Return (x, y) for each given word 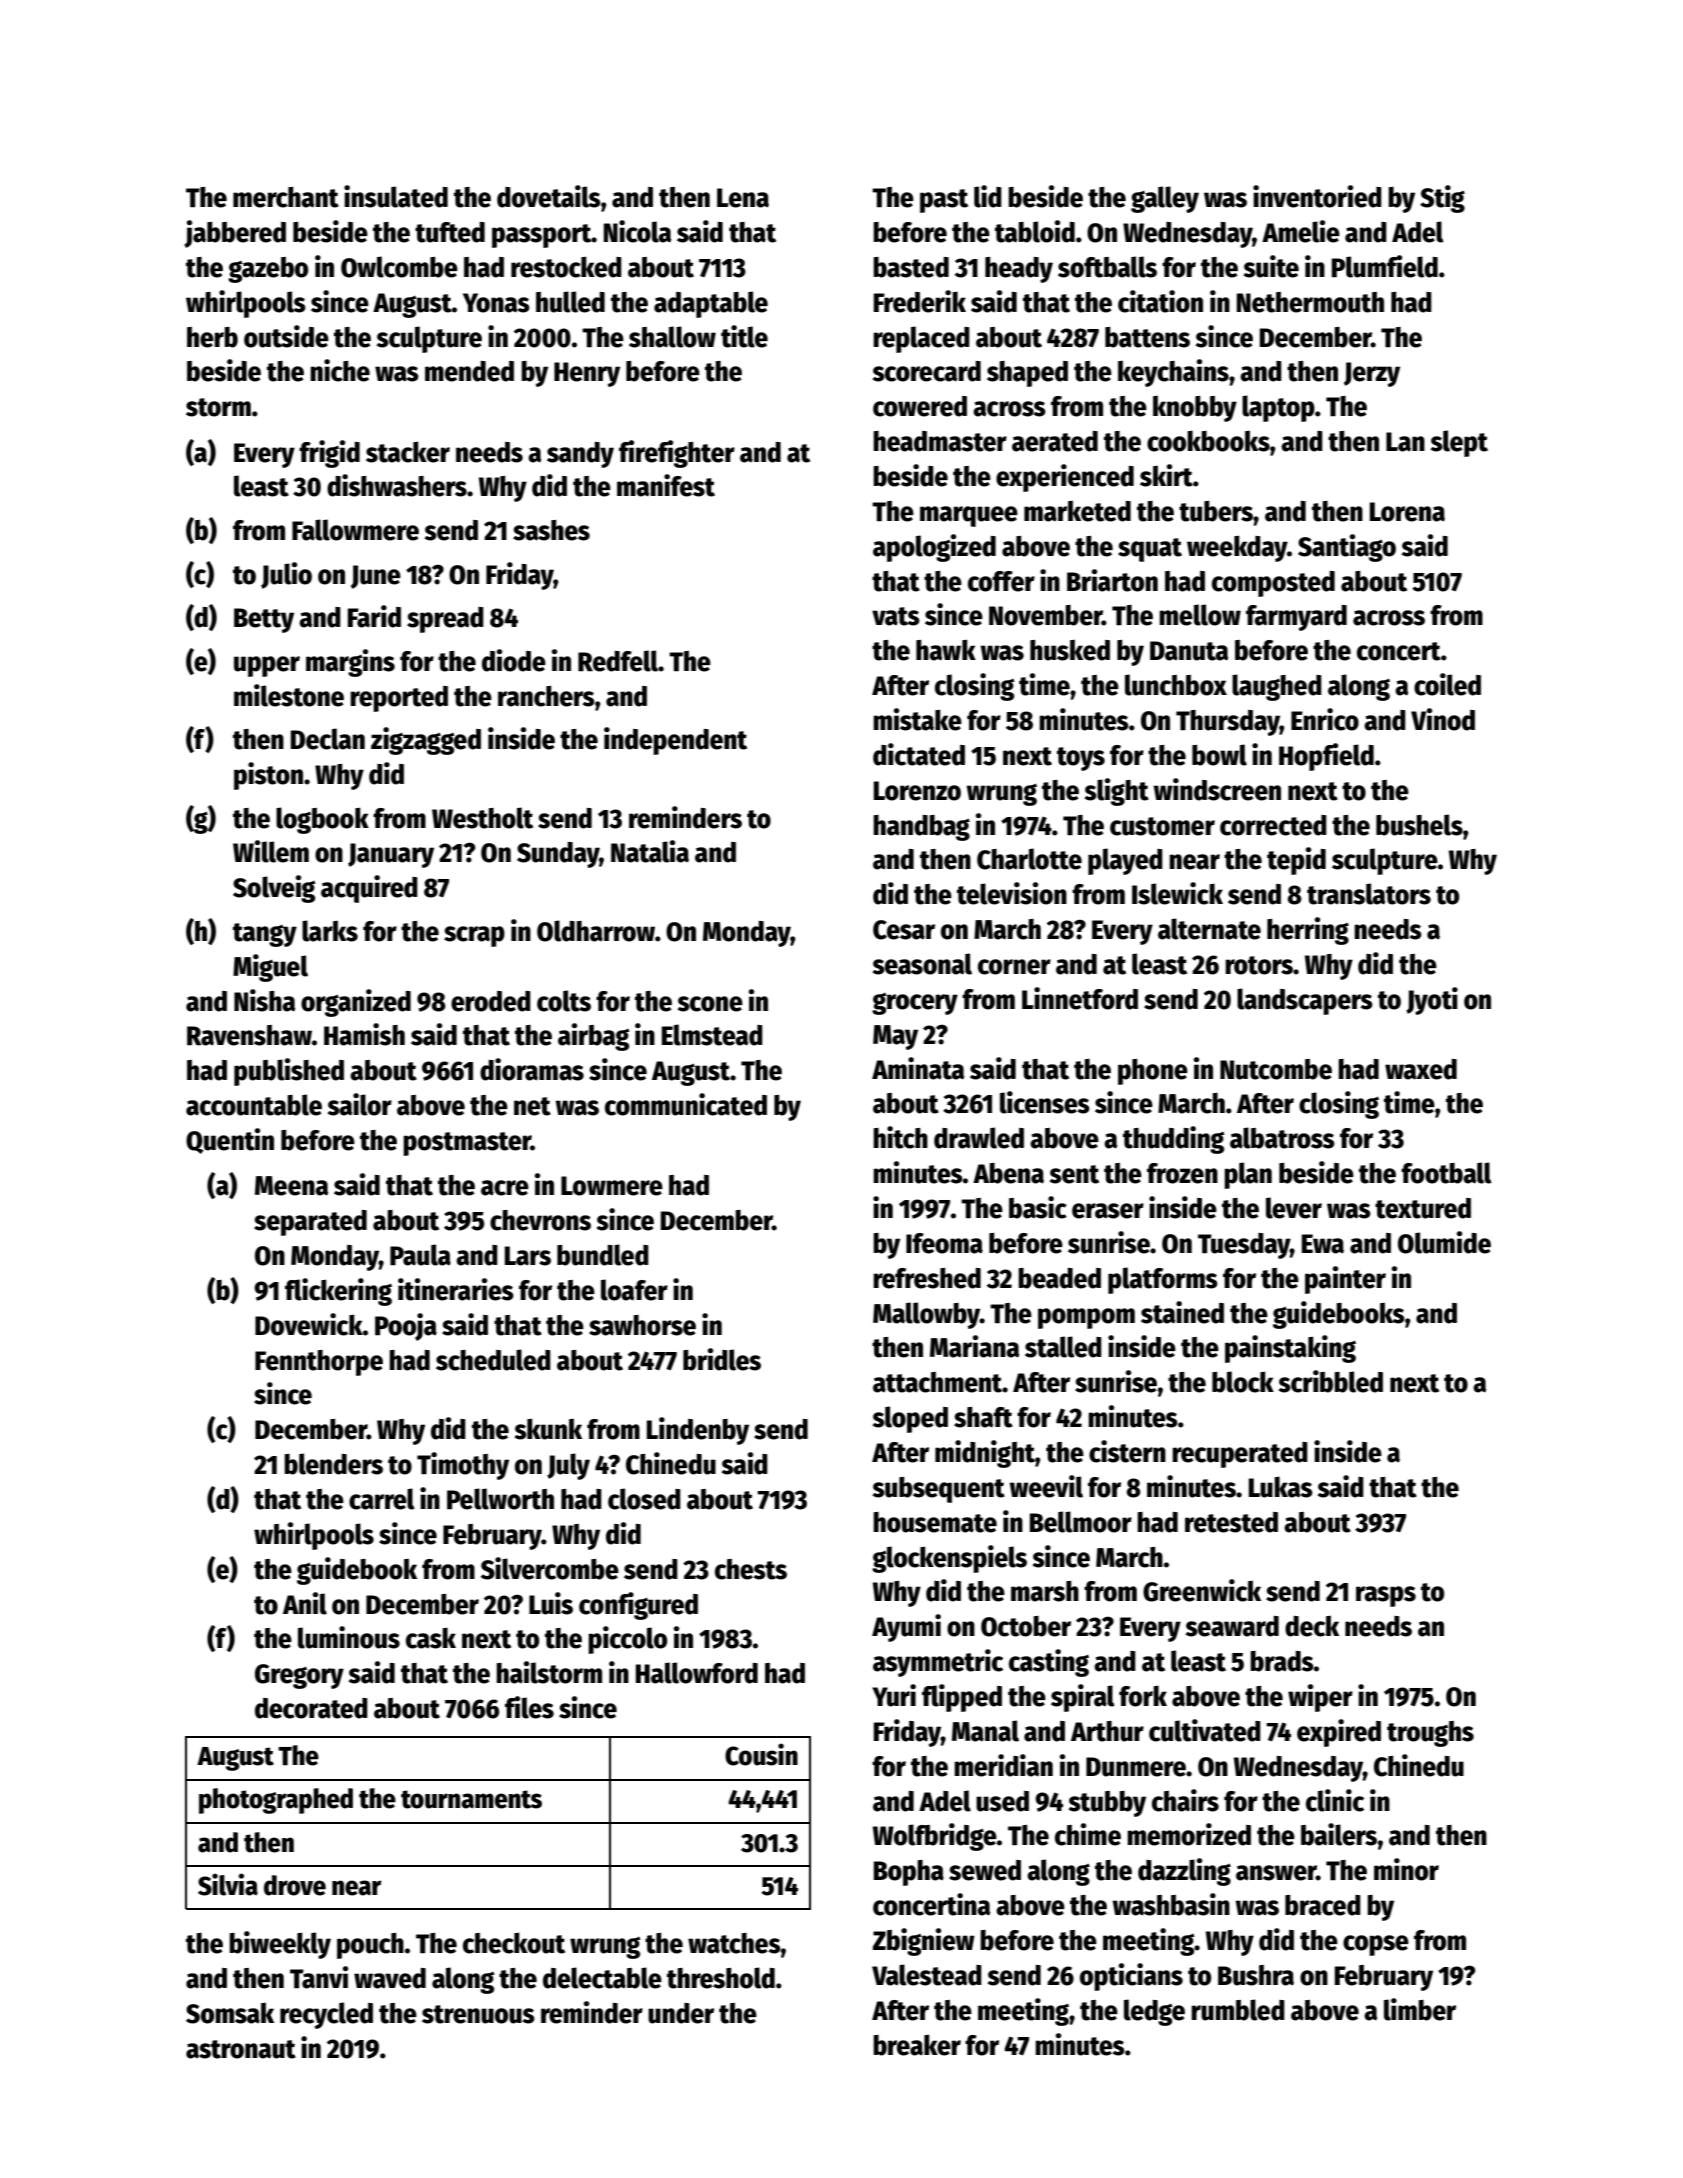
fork (1143, 1696)
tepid (1296, 861)
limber (1420, 2009)
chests (751, 1569)
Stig (1442, 199)
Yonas (496, 303)
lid (988, 196)
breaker (917, 2045)
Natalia (650, 851)
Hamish (364, 1034)
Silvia (228, 1884)
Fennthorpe (319, 1363)
